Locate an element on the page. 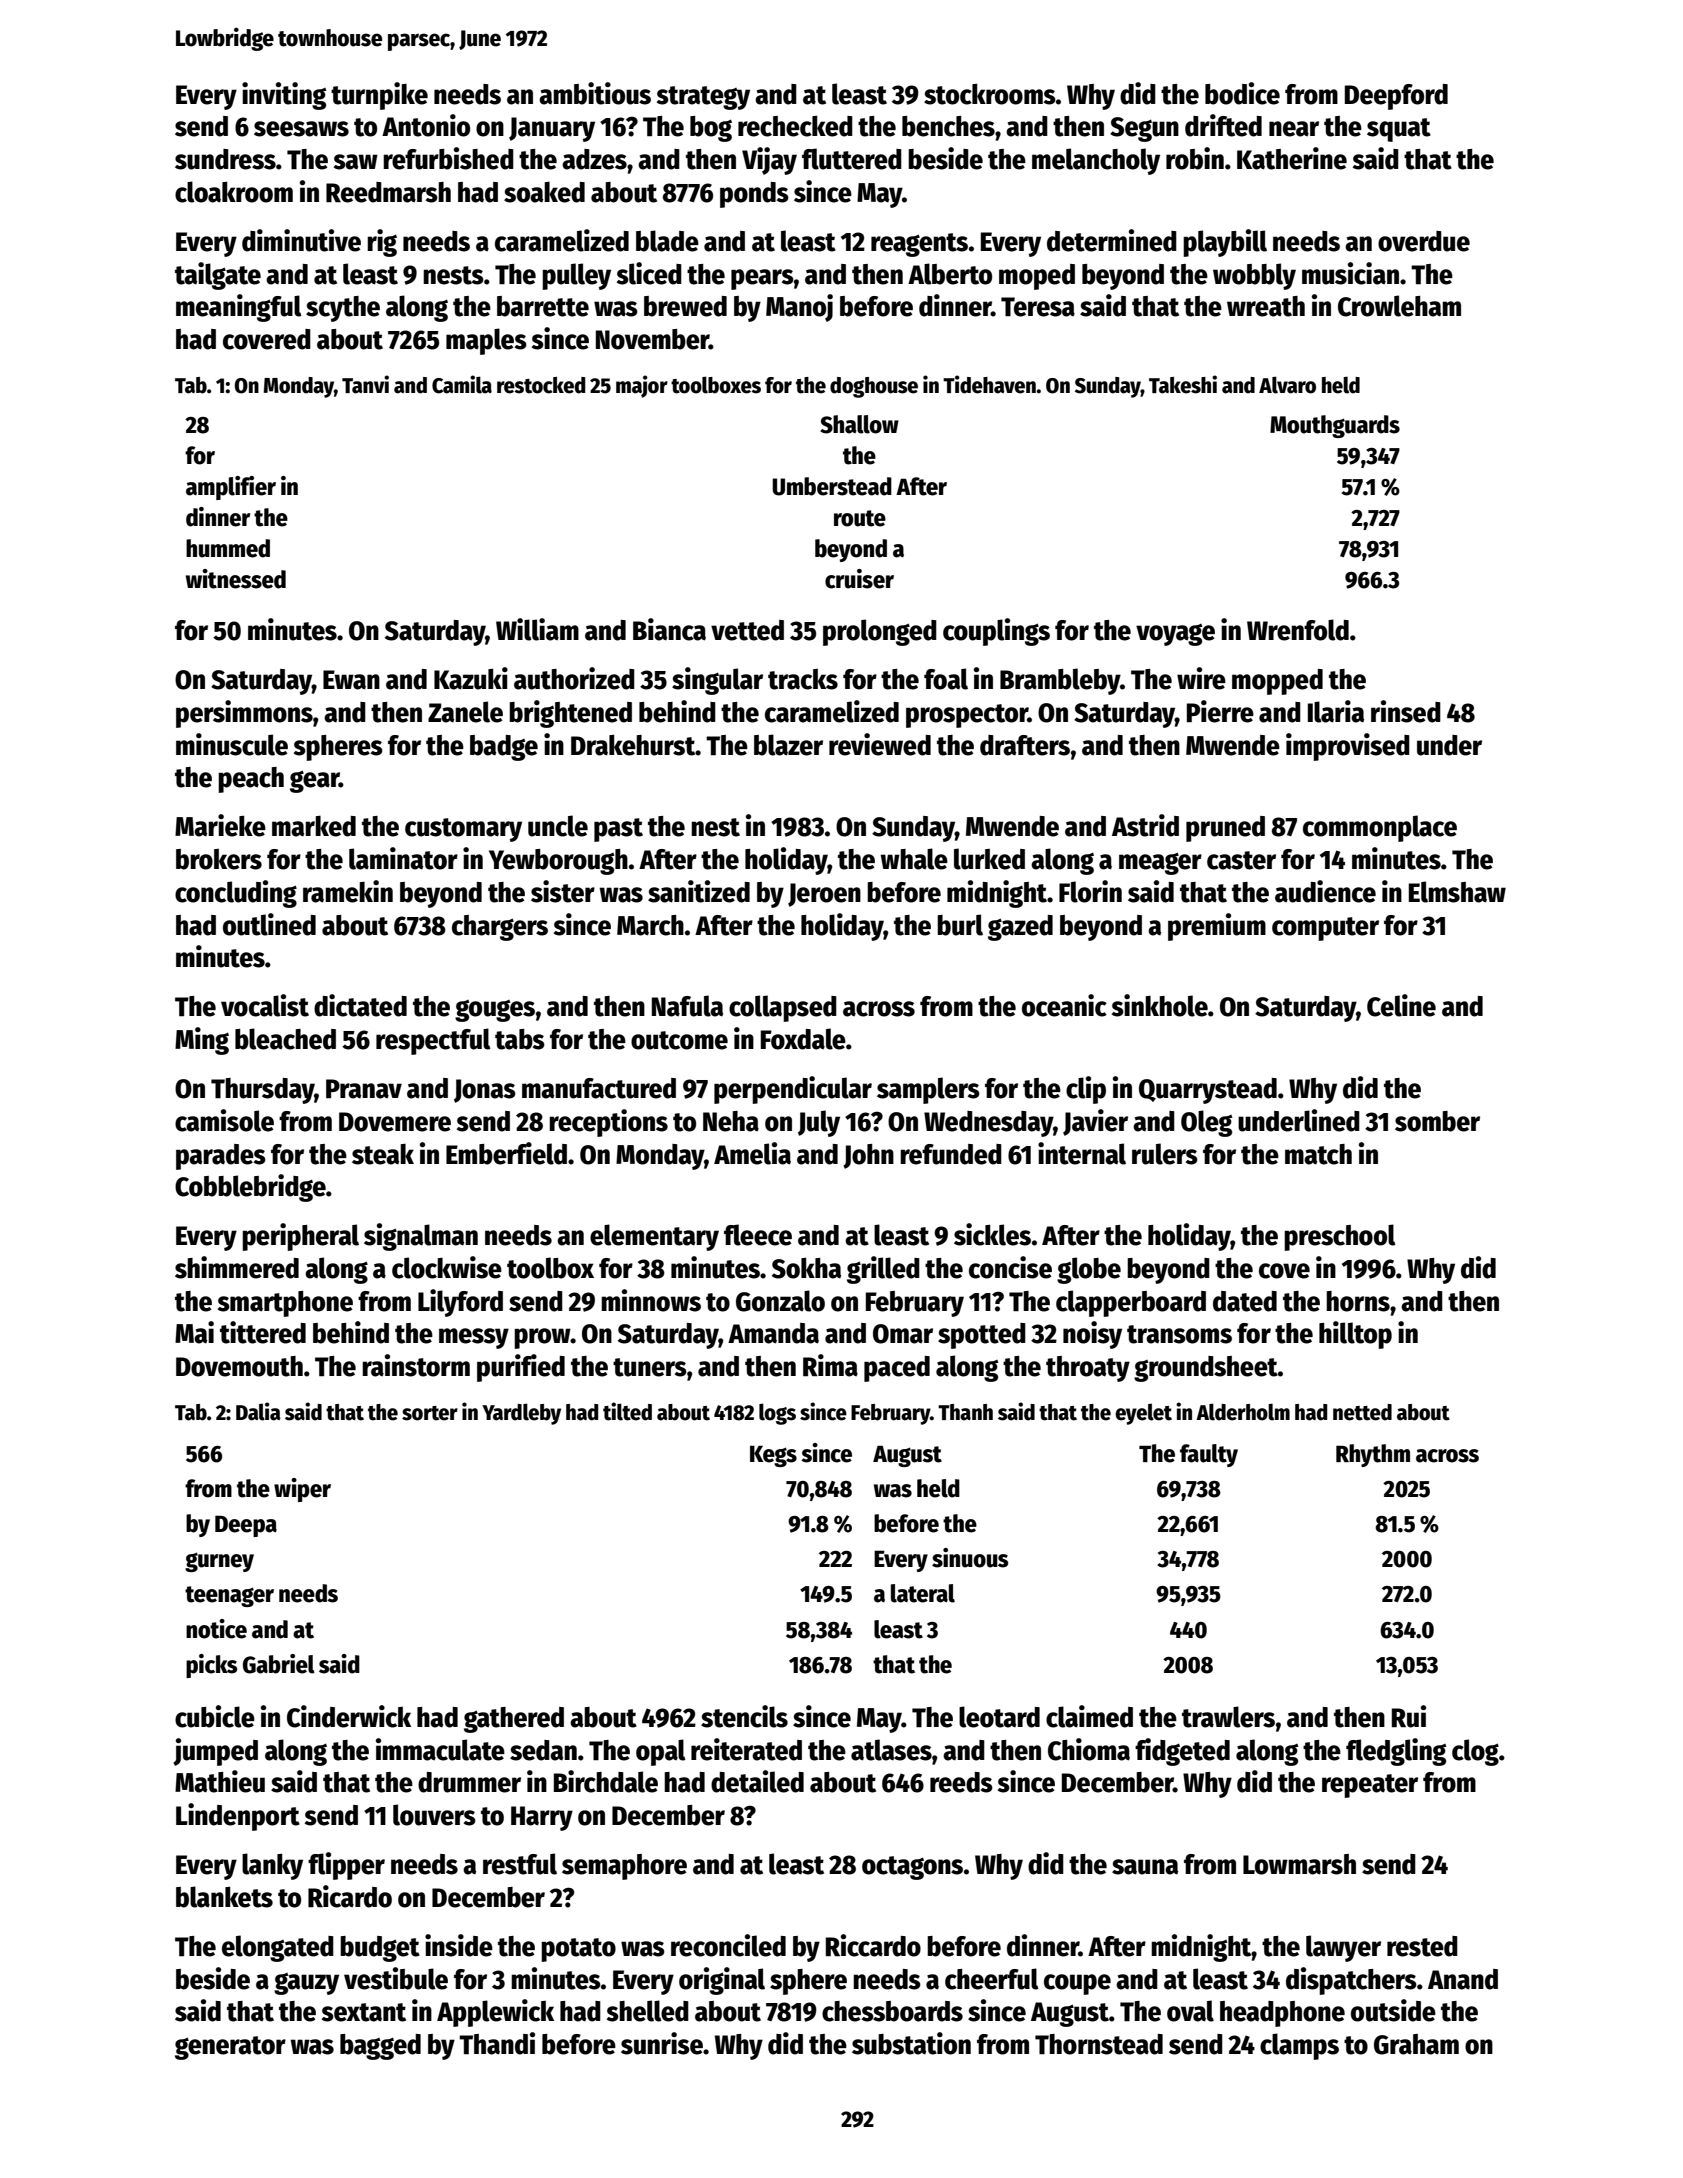  Lilyford is located at coordinates (460, 1303).
